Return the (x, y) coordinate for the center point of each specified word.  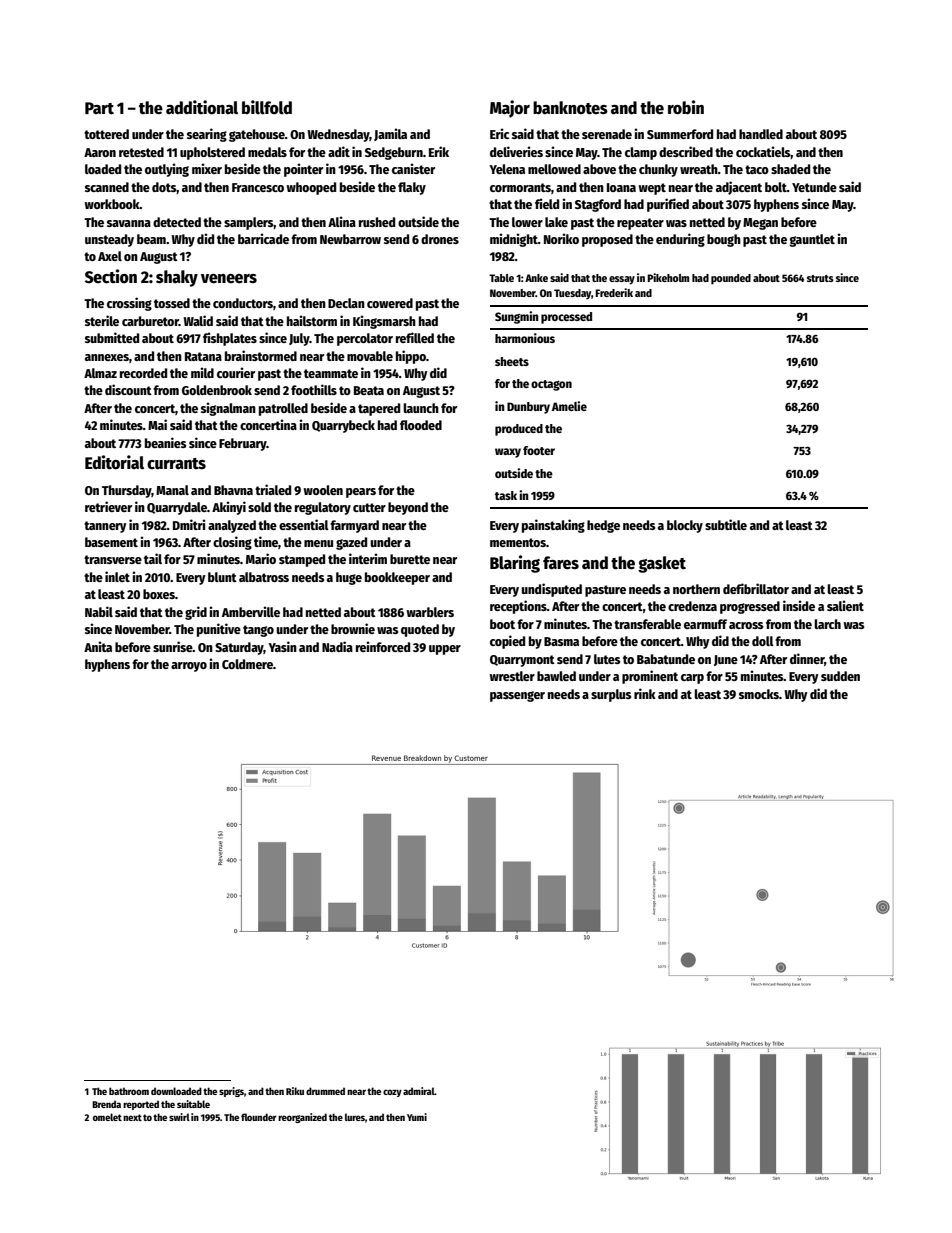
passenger (517, 696)
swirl (179, 1117)
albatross (264, 577)
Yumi (417, 1117)
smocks (759, 694)
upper (445, 650)
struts (820, 278)
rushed (377, 222)
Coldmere (247, 664)
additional (202, 107)
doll (763, 641)
